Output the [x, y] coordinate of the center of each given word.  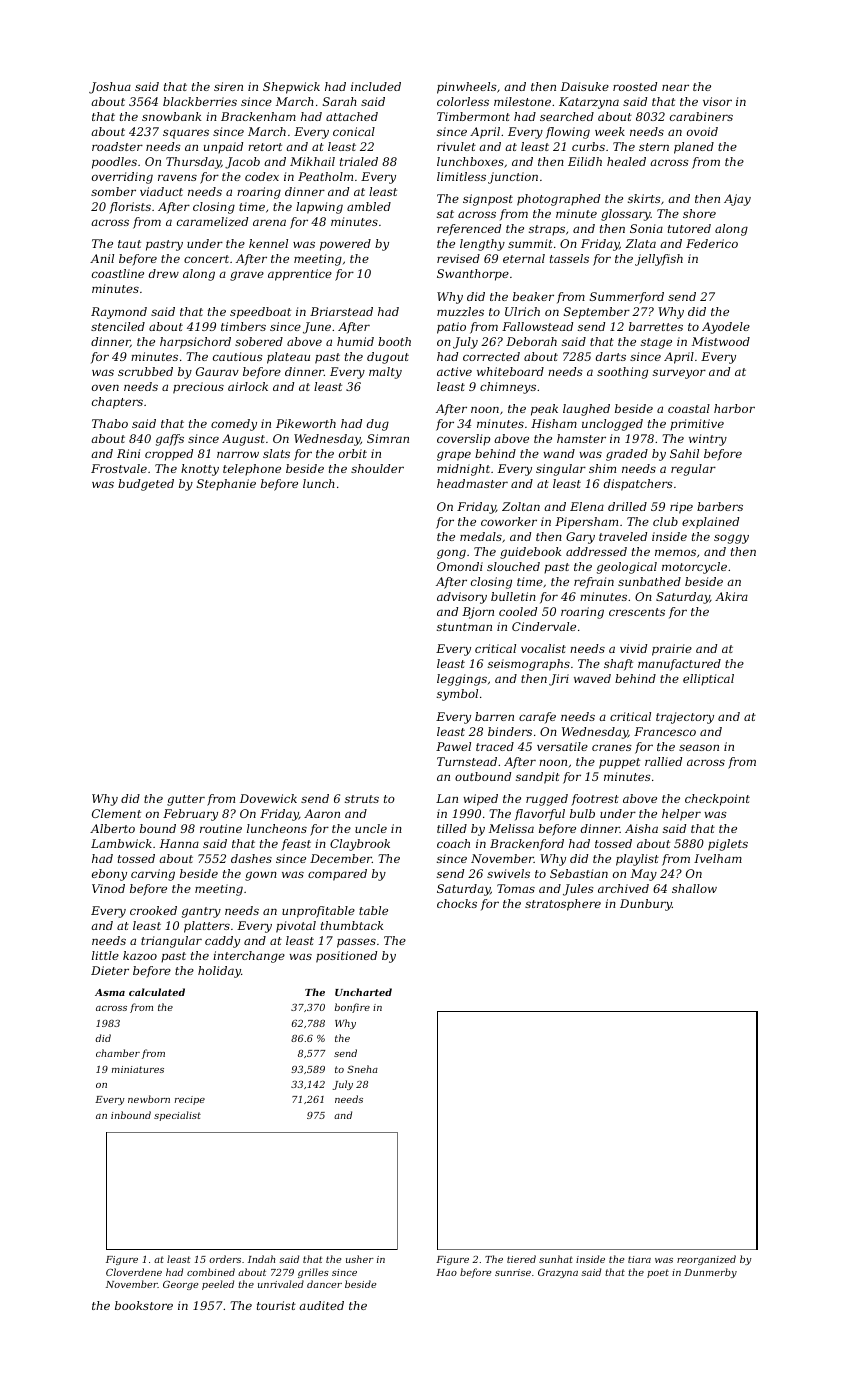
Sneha [362, 1069]
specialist [177, 1116]
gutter [186, 800]
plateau [288, 358]
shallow [694, 888]
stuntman [464, 627]
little [105, 955]
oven [105, 387]
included [376, 86]
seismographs [529, 665]
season [699, 747]
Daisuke [585, 86]
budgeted [146, 485]
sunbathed [649, 581]
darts [611, 356]
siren [228, 86]
